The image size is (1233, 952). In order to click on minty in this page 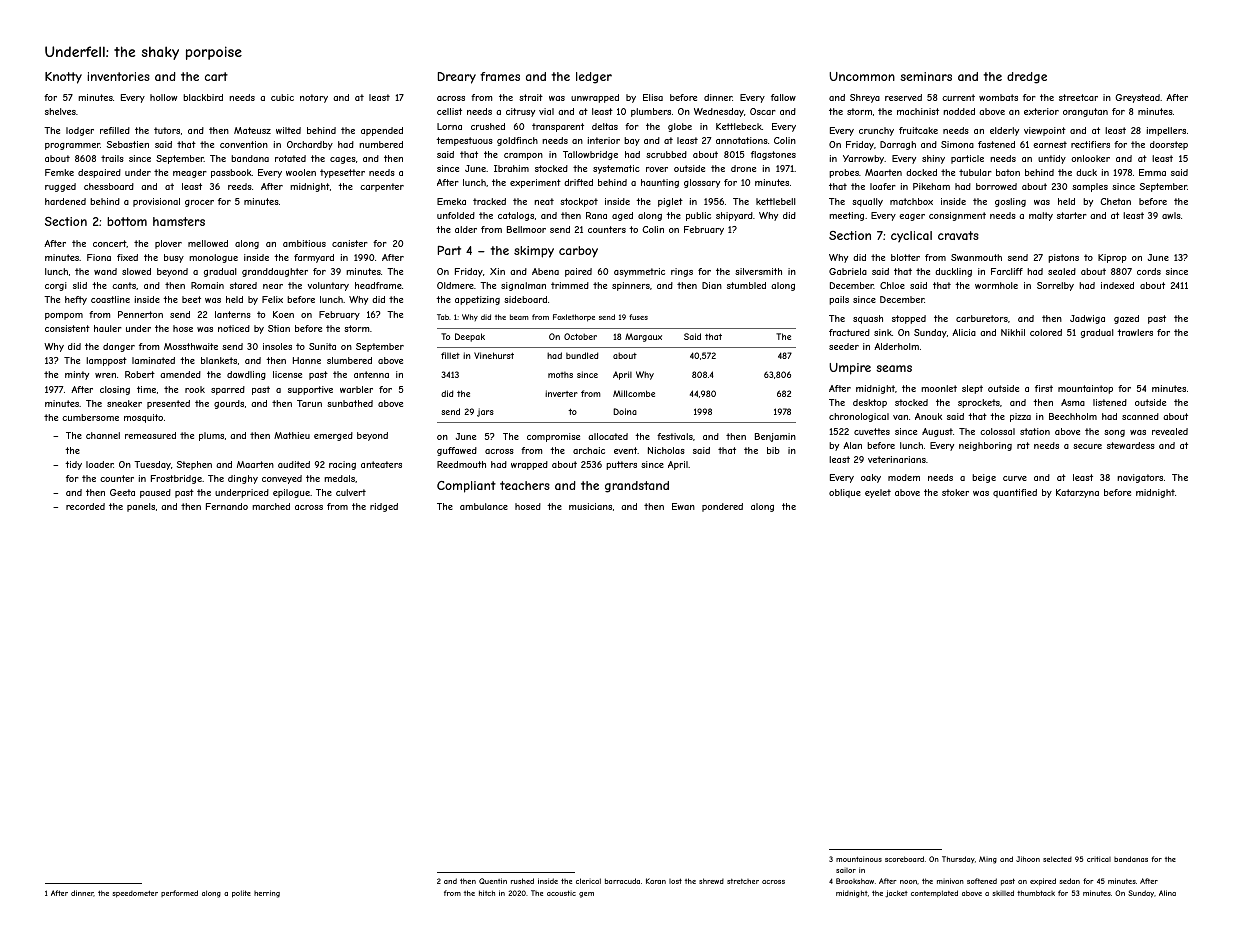, I will do `click(77, 375)`.
